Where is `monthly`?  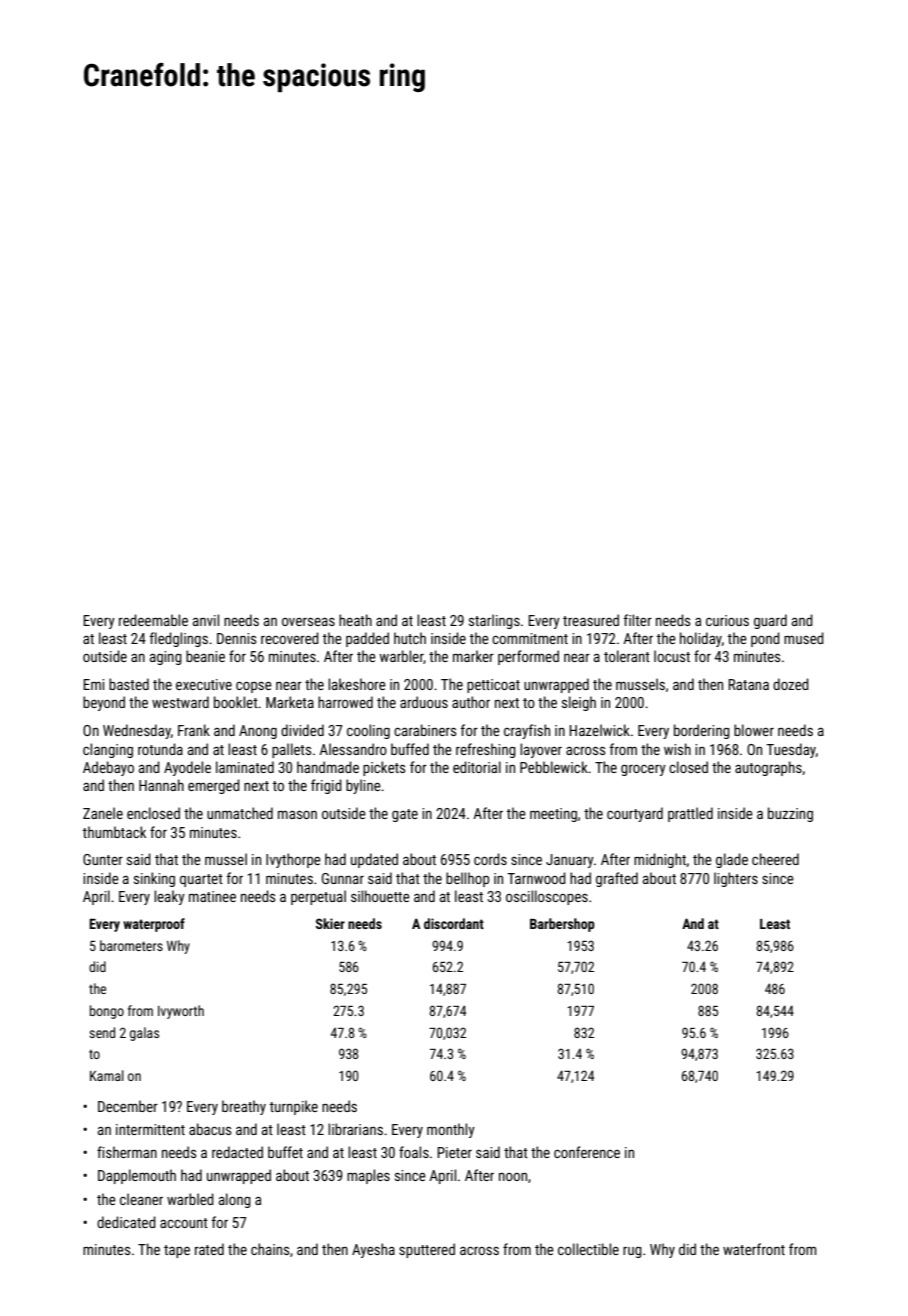 monthly is located at coordinates (451, 1130).
